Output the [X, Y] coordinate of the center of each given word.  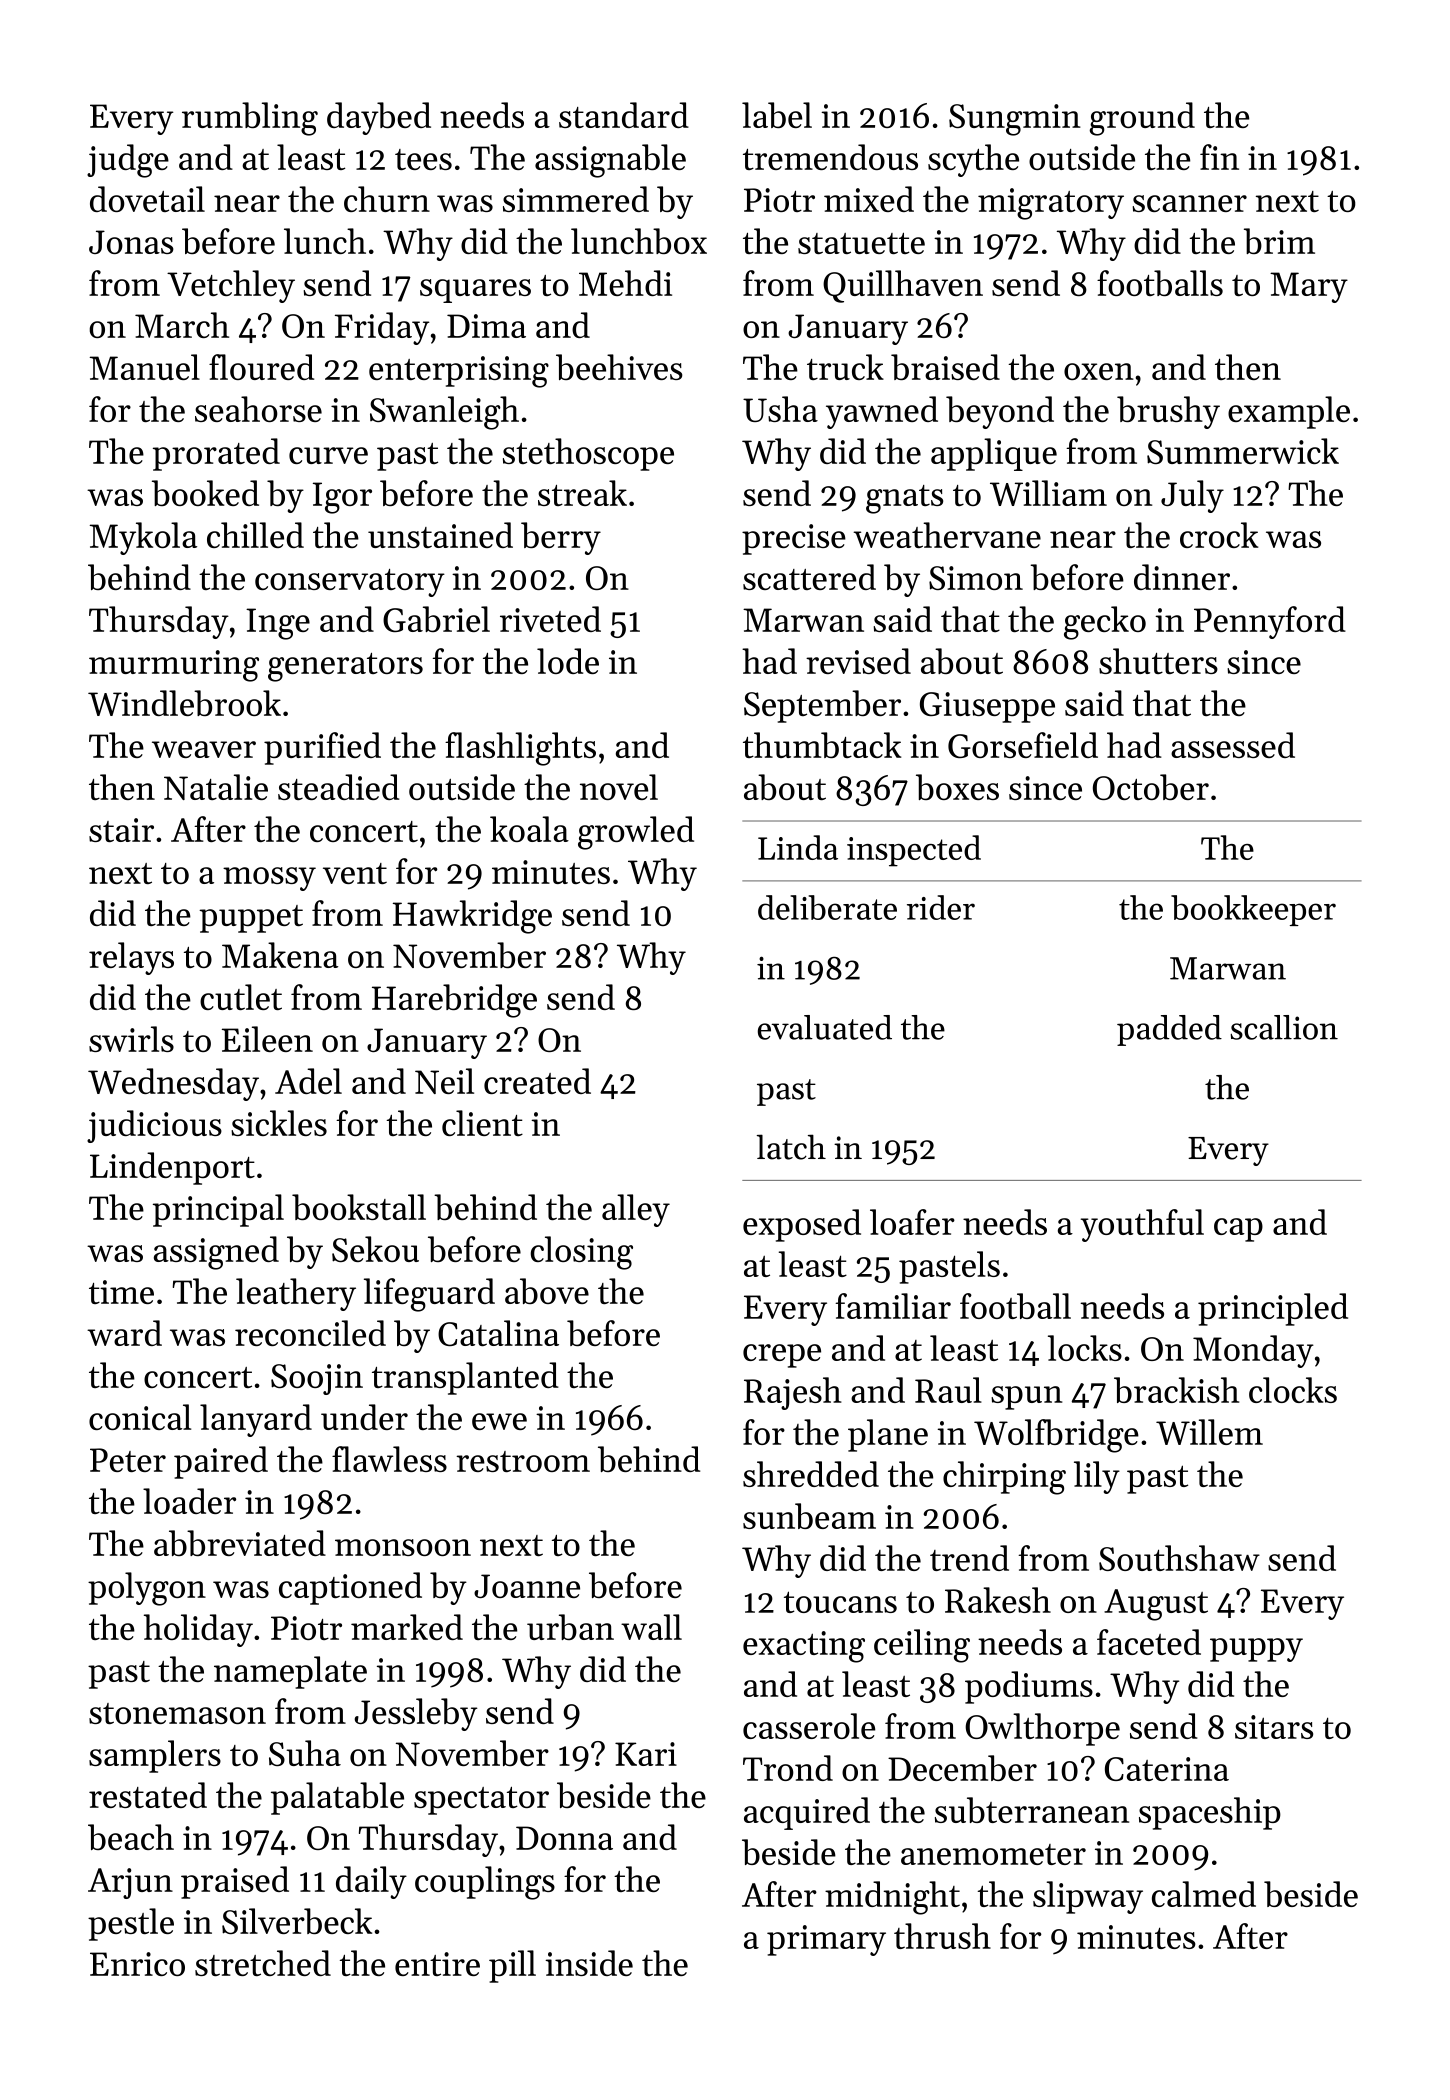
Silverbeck [297, 1921]
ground [1142, 119]
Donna [564, 1838]
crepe [782, 1356]
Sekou [375, 1249]
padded [1169, 1030]
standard [624, 115]
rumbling [250, 119]
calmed [1204, 1894]
